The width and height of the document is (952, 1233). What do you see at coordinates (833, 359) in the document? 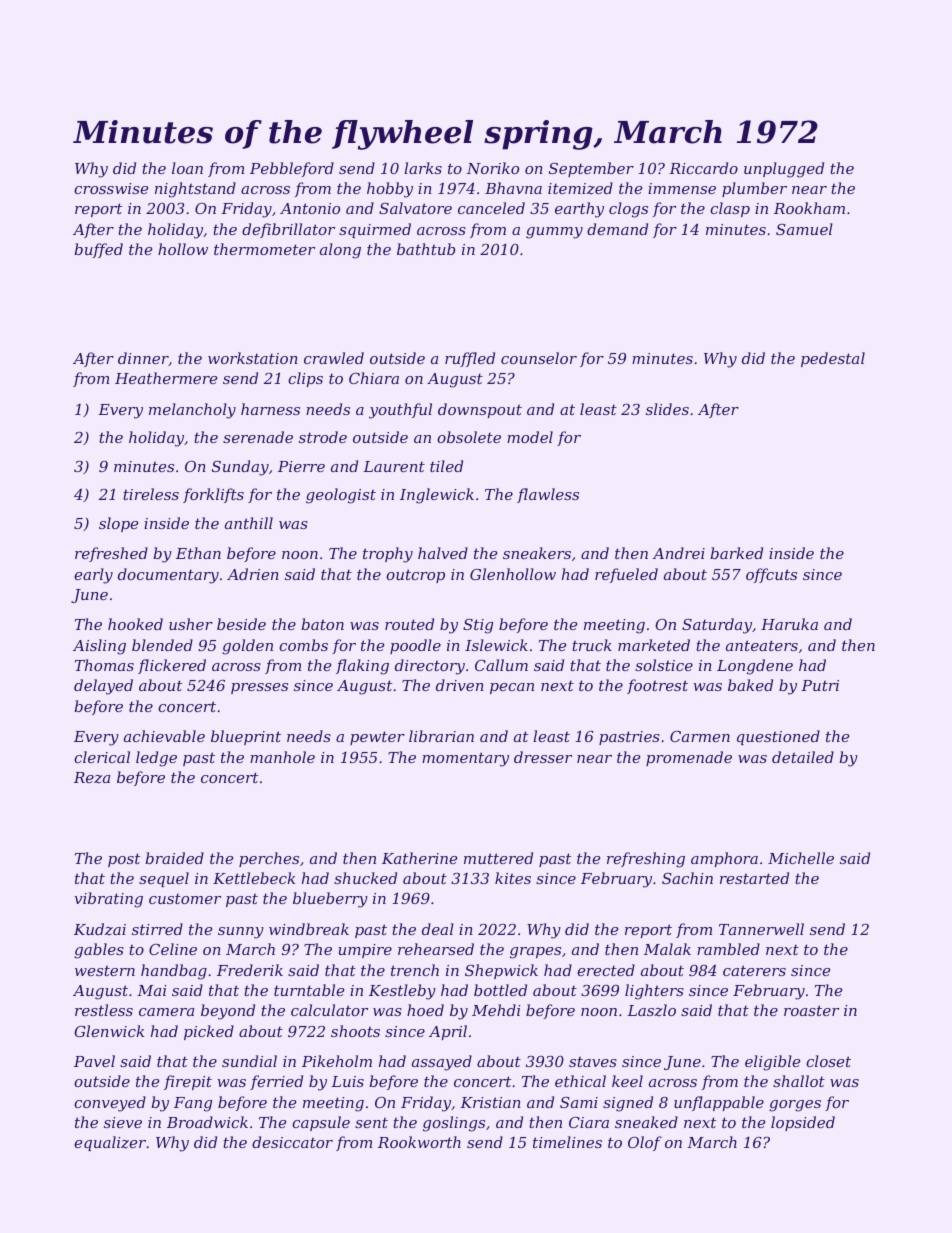
I see `pedestal` at bounding box center [833, 359].
